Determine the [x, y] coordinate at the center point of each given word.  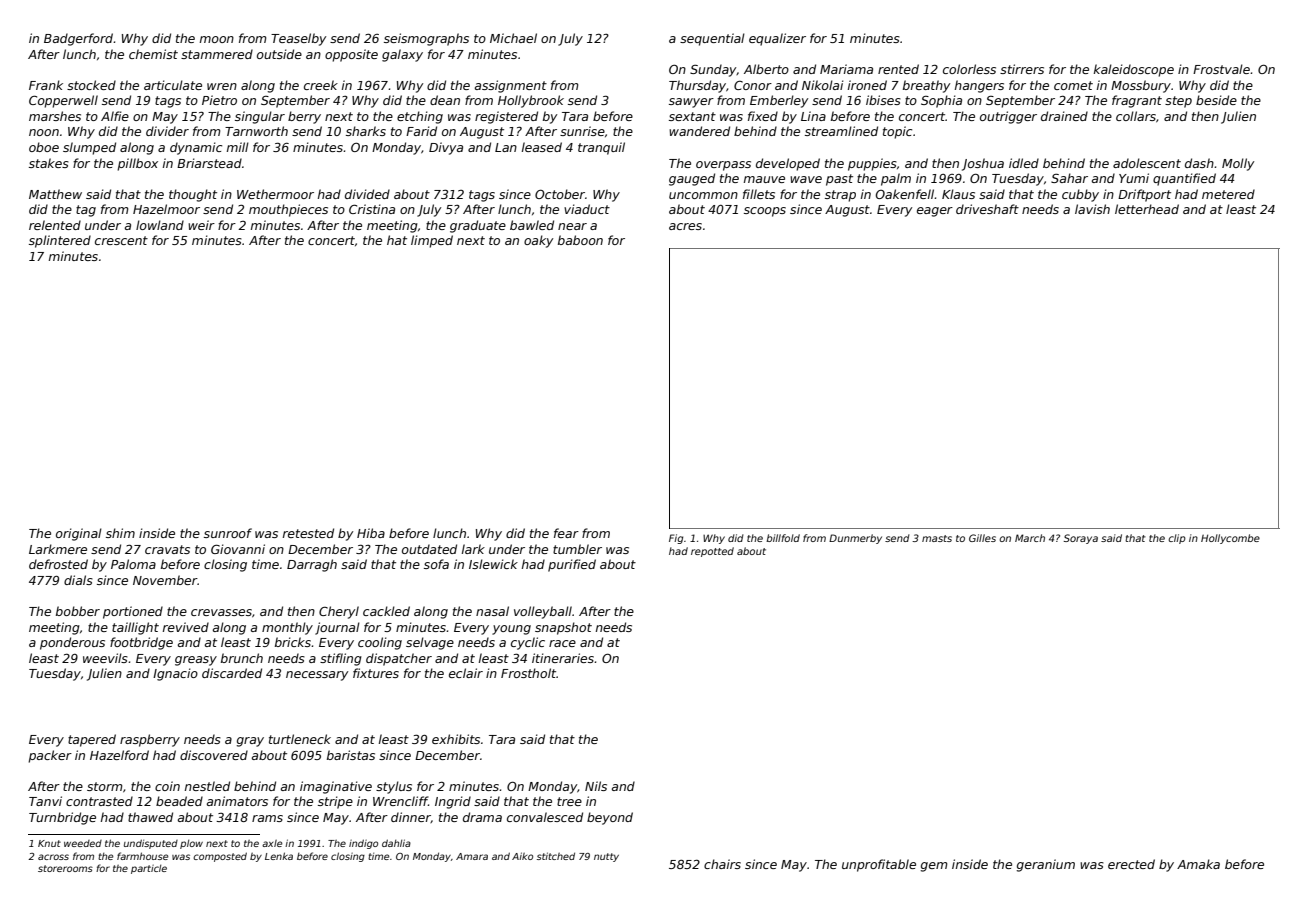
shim [120, 533]
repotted [712, 552]
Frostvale [1221, 69]
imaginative [336, 787]
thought [193, 195]
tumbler [577, 549]
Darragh [312, 565]
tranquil [601, 148]
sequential [712, 39]
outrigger [1008, 117]
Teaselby [298, 39]
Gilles [982, 538]
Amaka [1198, 864]
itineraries [563, 658]
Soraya [1081, 539]
